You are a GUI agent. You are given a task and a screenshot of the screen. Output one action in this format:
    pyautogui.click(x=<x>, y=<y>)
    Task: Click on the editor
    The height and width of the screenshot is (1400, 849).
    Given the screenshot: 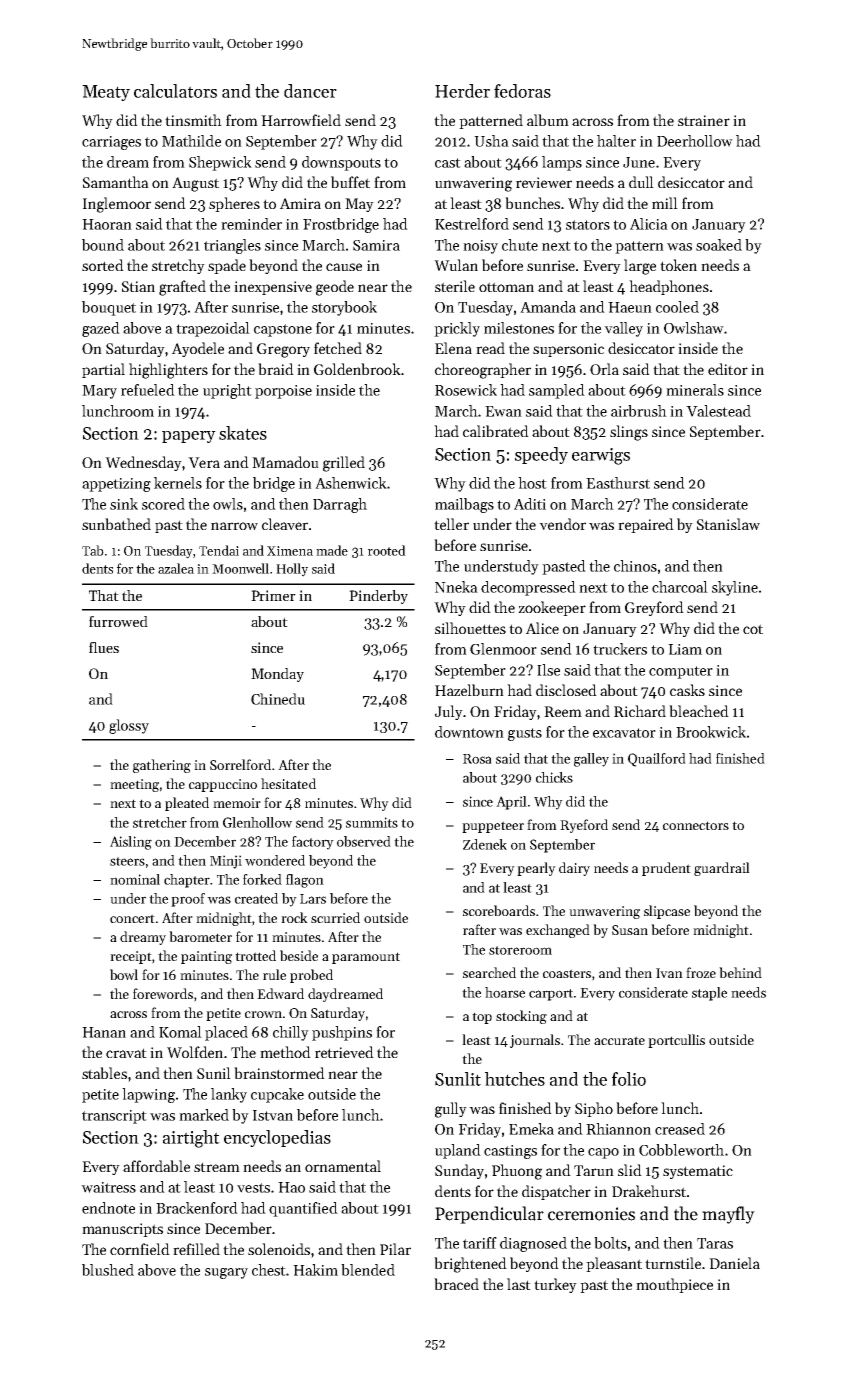 What is the action you would take?
    pyautogui.click(x=728, y=369)
